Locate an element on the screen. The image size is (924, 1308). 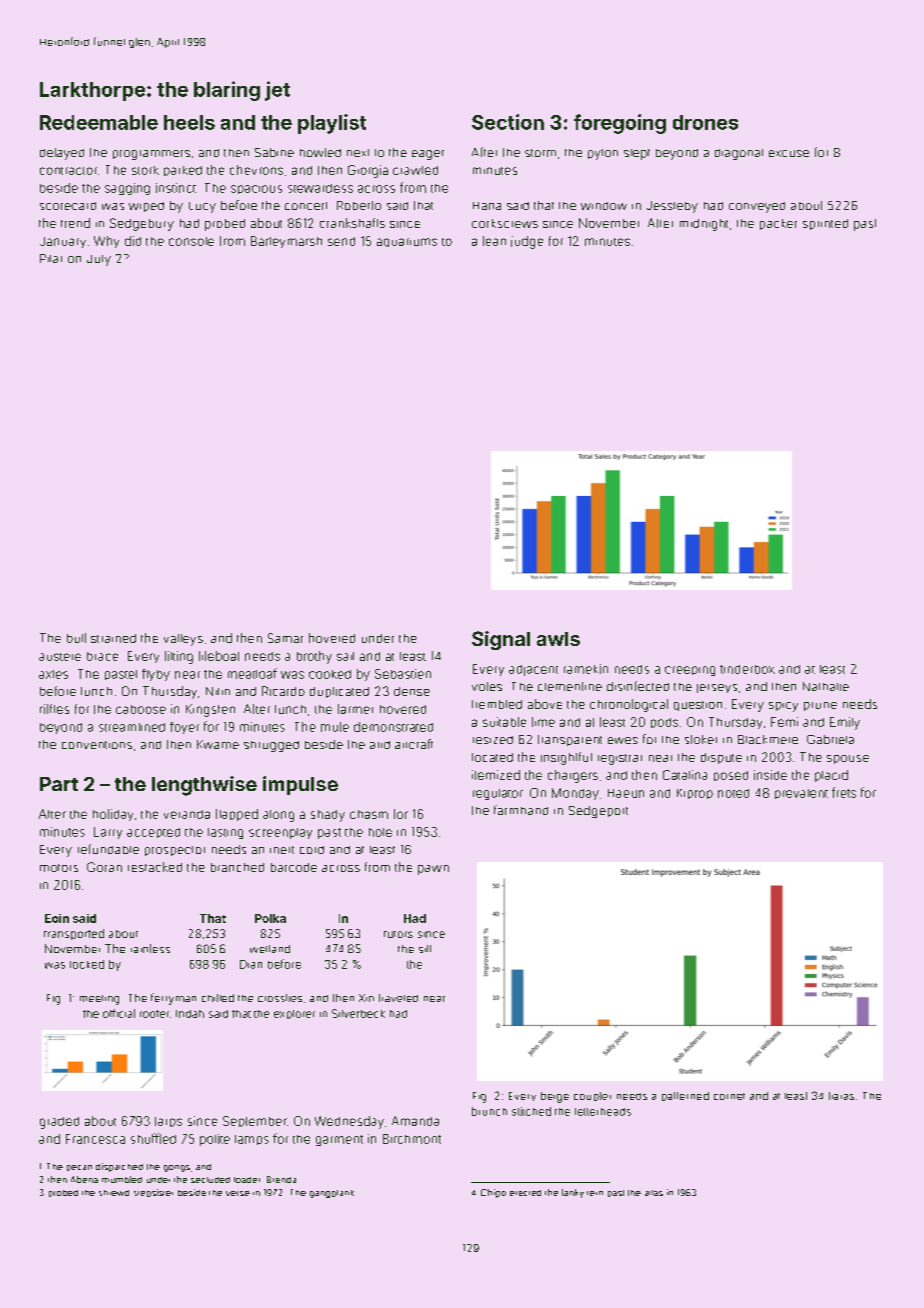
Chipo is located at coordinates (493, 1193).
